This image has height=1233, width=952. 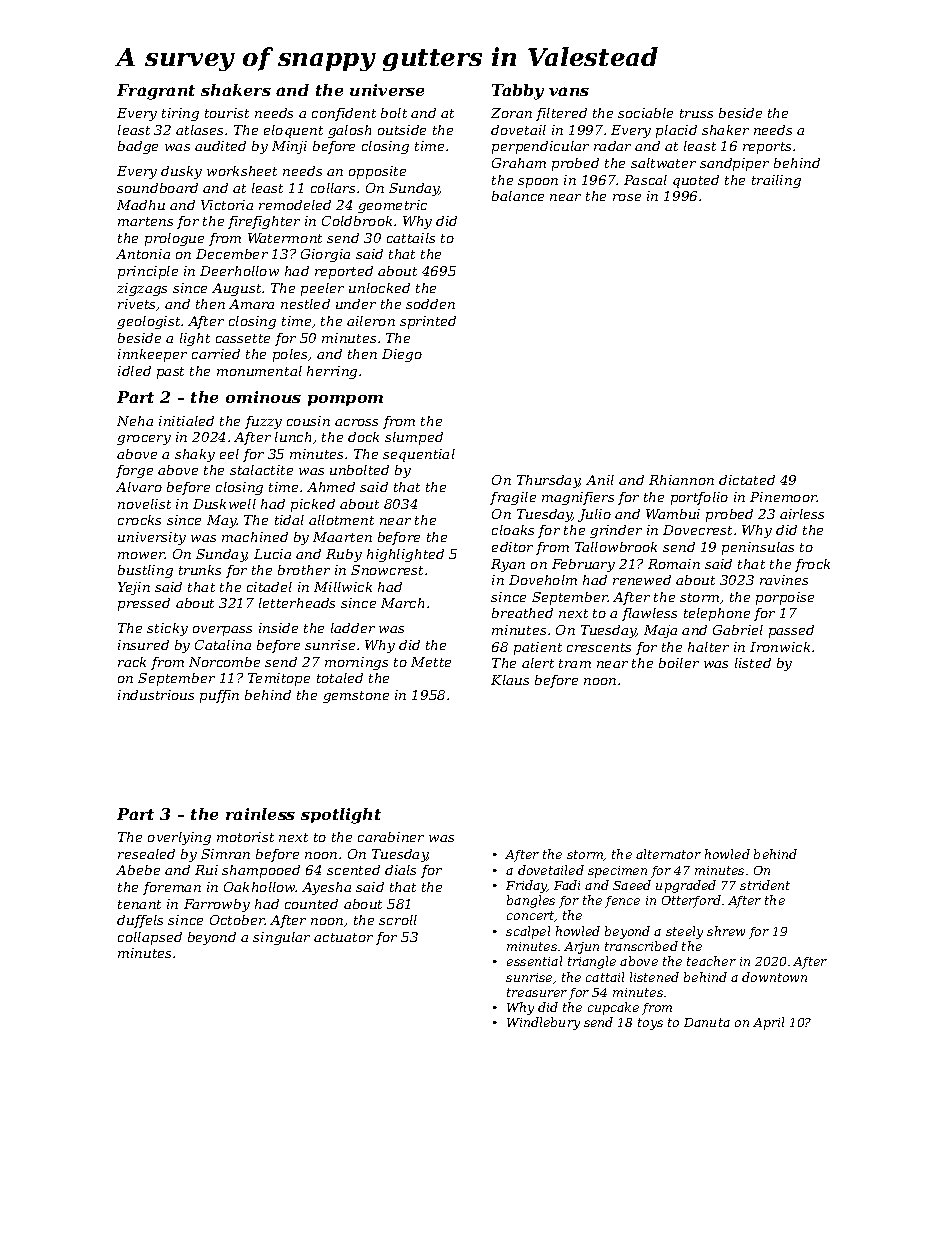 What do you see at coordinates (156, 92) in the image?
I see `Fragrant` at bounding box center [156, 92].
